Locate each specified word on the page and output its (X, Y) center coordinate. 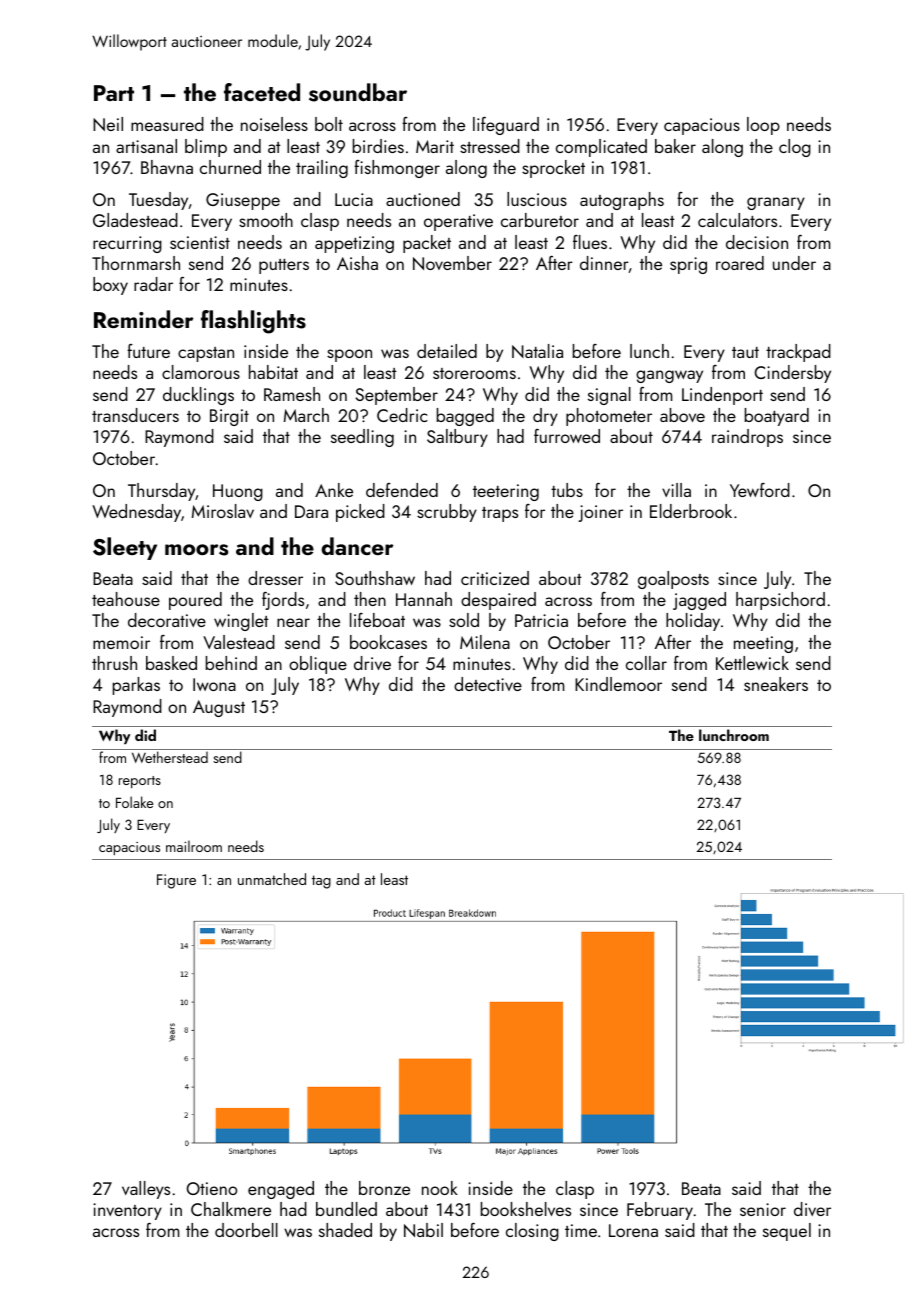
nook (440, 1188)
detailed (447, 351)
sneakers (776, 684)
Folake (134, 802)
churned (230, 167)
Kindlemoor (618, 684)
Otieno (211, 1188)
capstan (206, 354)
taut (745, 352)
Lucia (354, 199)
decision (757, 242)
